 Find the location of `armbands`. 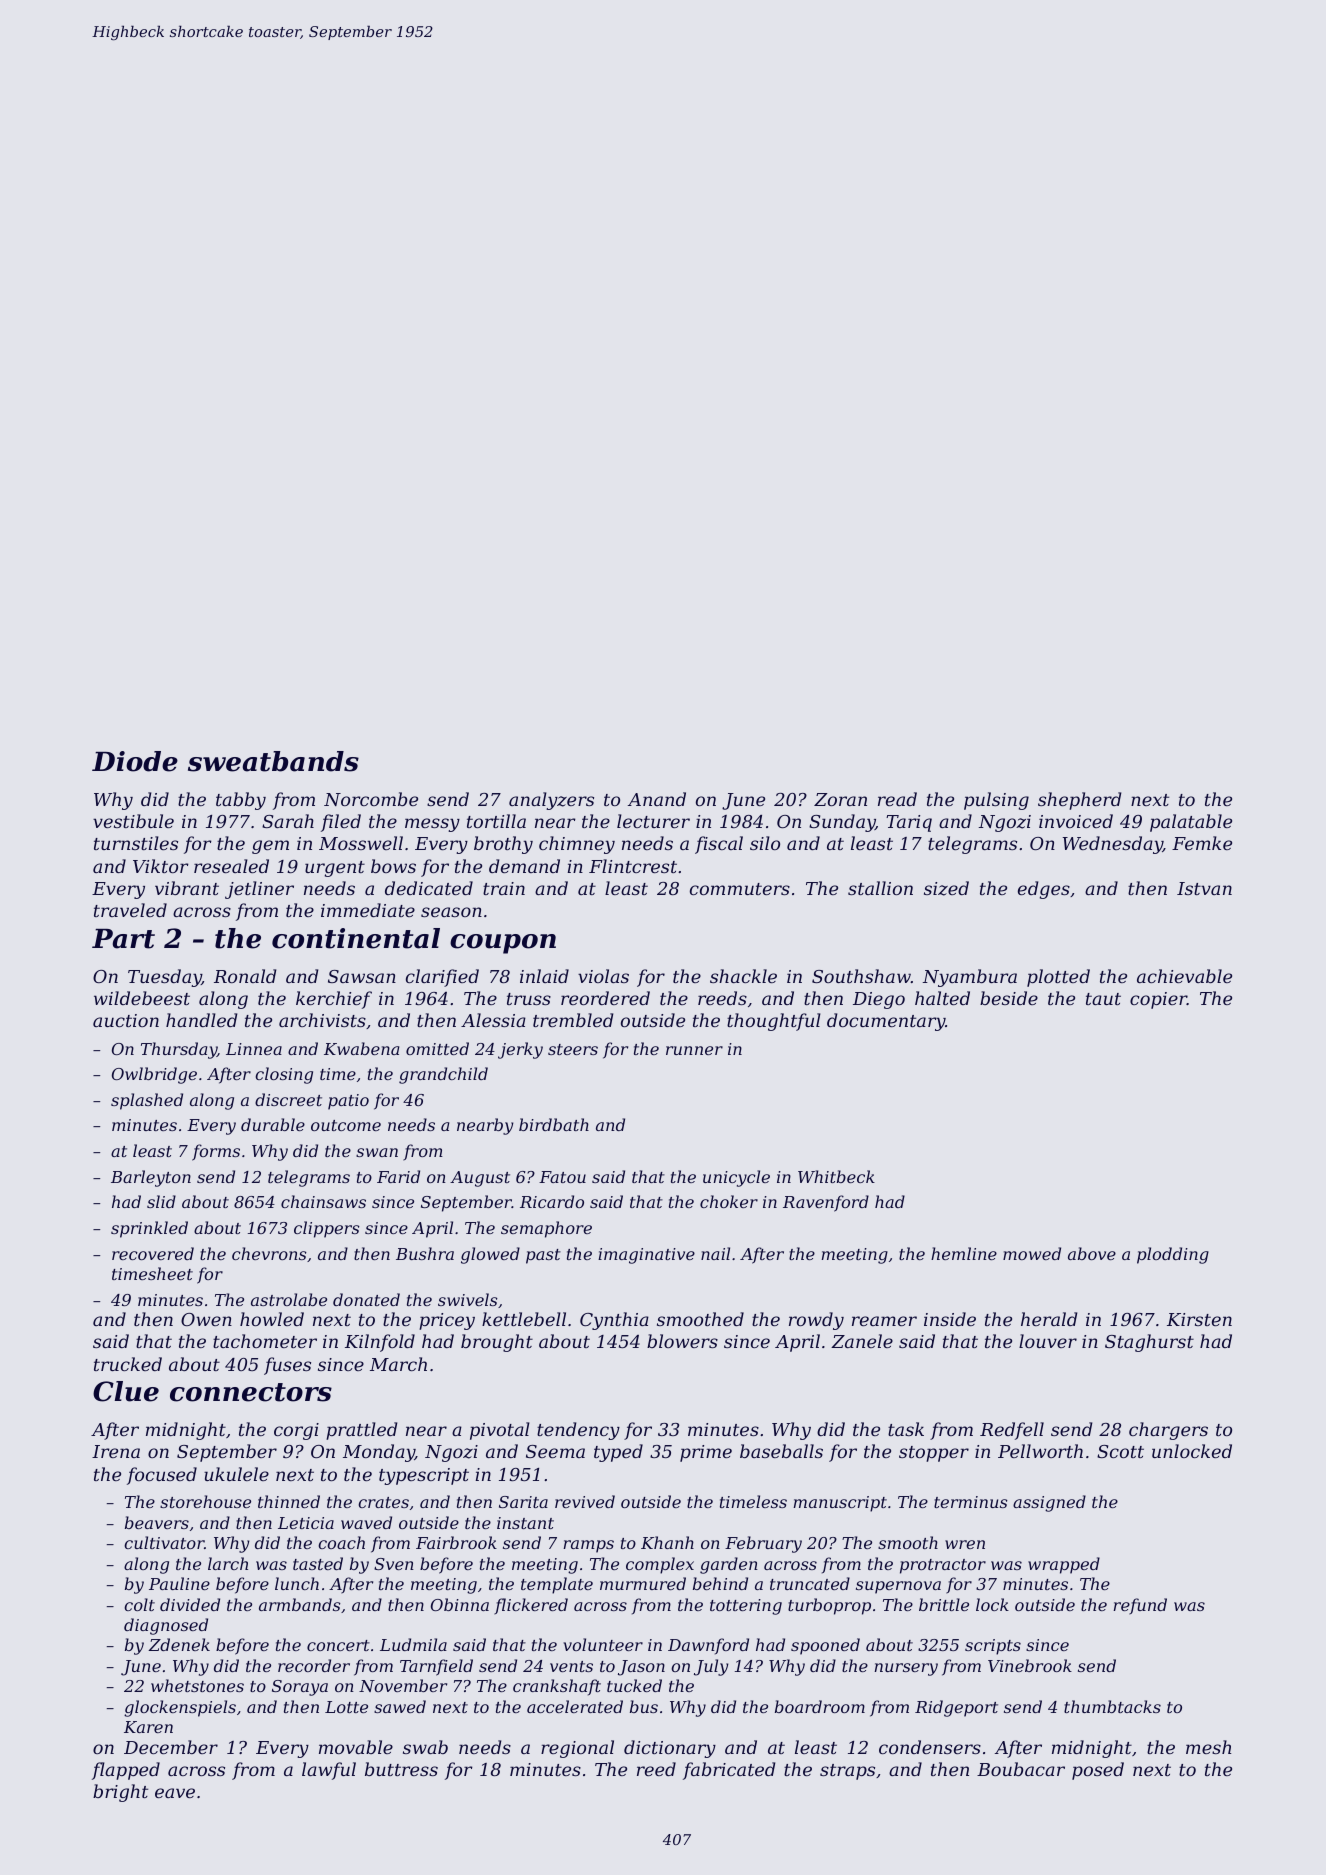

armbands is located at coordinates (300, 1604).
